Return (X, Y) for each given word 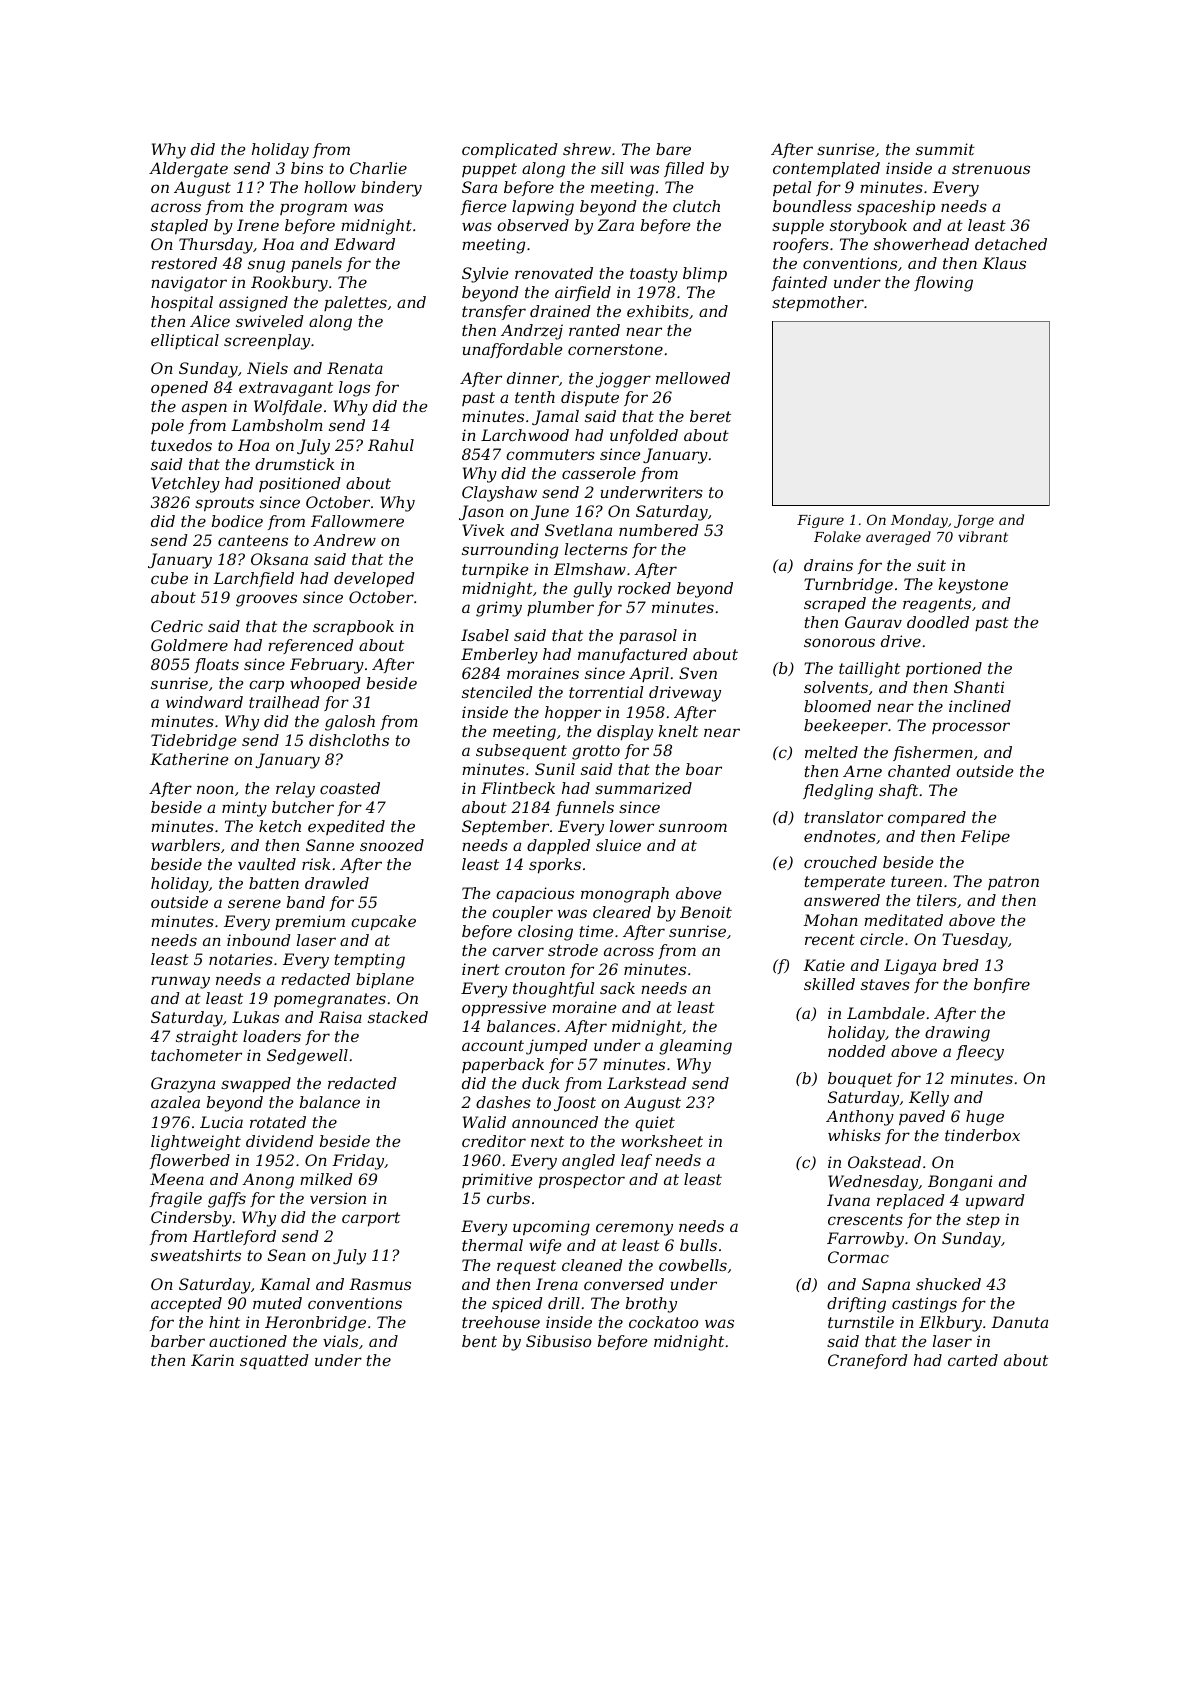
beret (710, 416)
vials (340, 1341)
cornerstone (615, 349)
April (649, 674)
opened (179, 389)
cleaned (592, 1265)
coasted (350, 788)
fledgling (838, 792)
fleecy (980, 1053)
